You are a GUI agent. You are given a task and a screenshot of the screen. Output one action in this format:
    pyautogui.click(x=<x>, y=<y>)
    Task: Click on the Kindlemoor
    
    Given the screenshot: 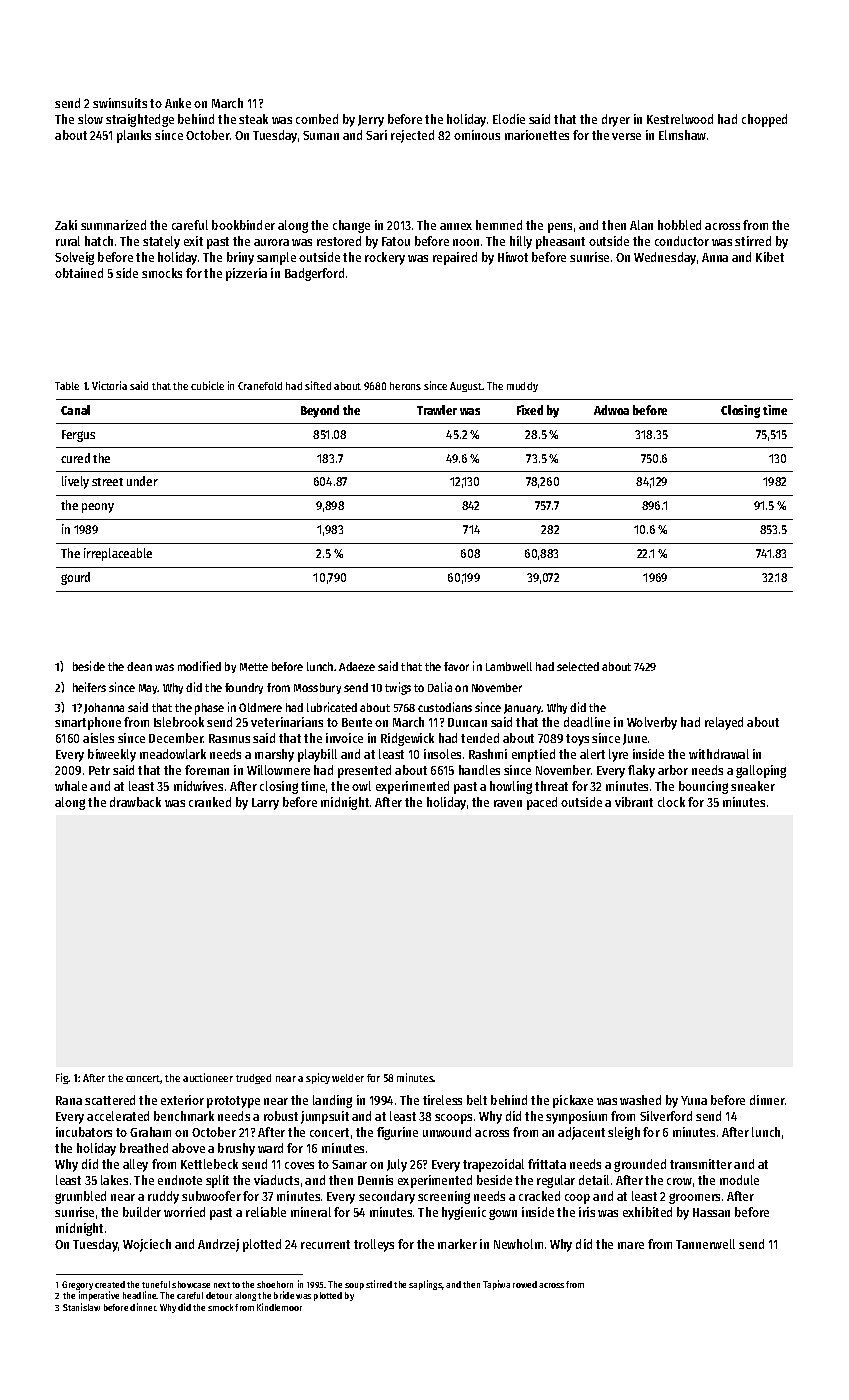 What is the action you would take?
    pyautogui.click(x=279, y=1307)
